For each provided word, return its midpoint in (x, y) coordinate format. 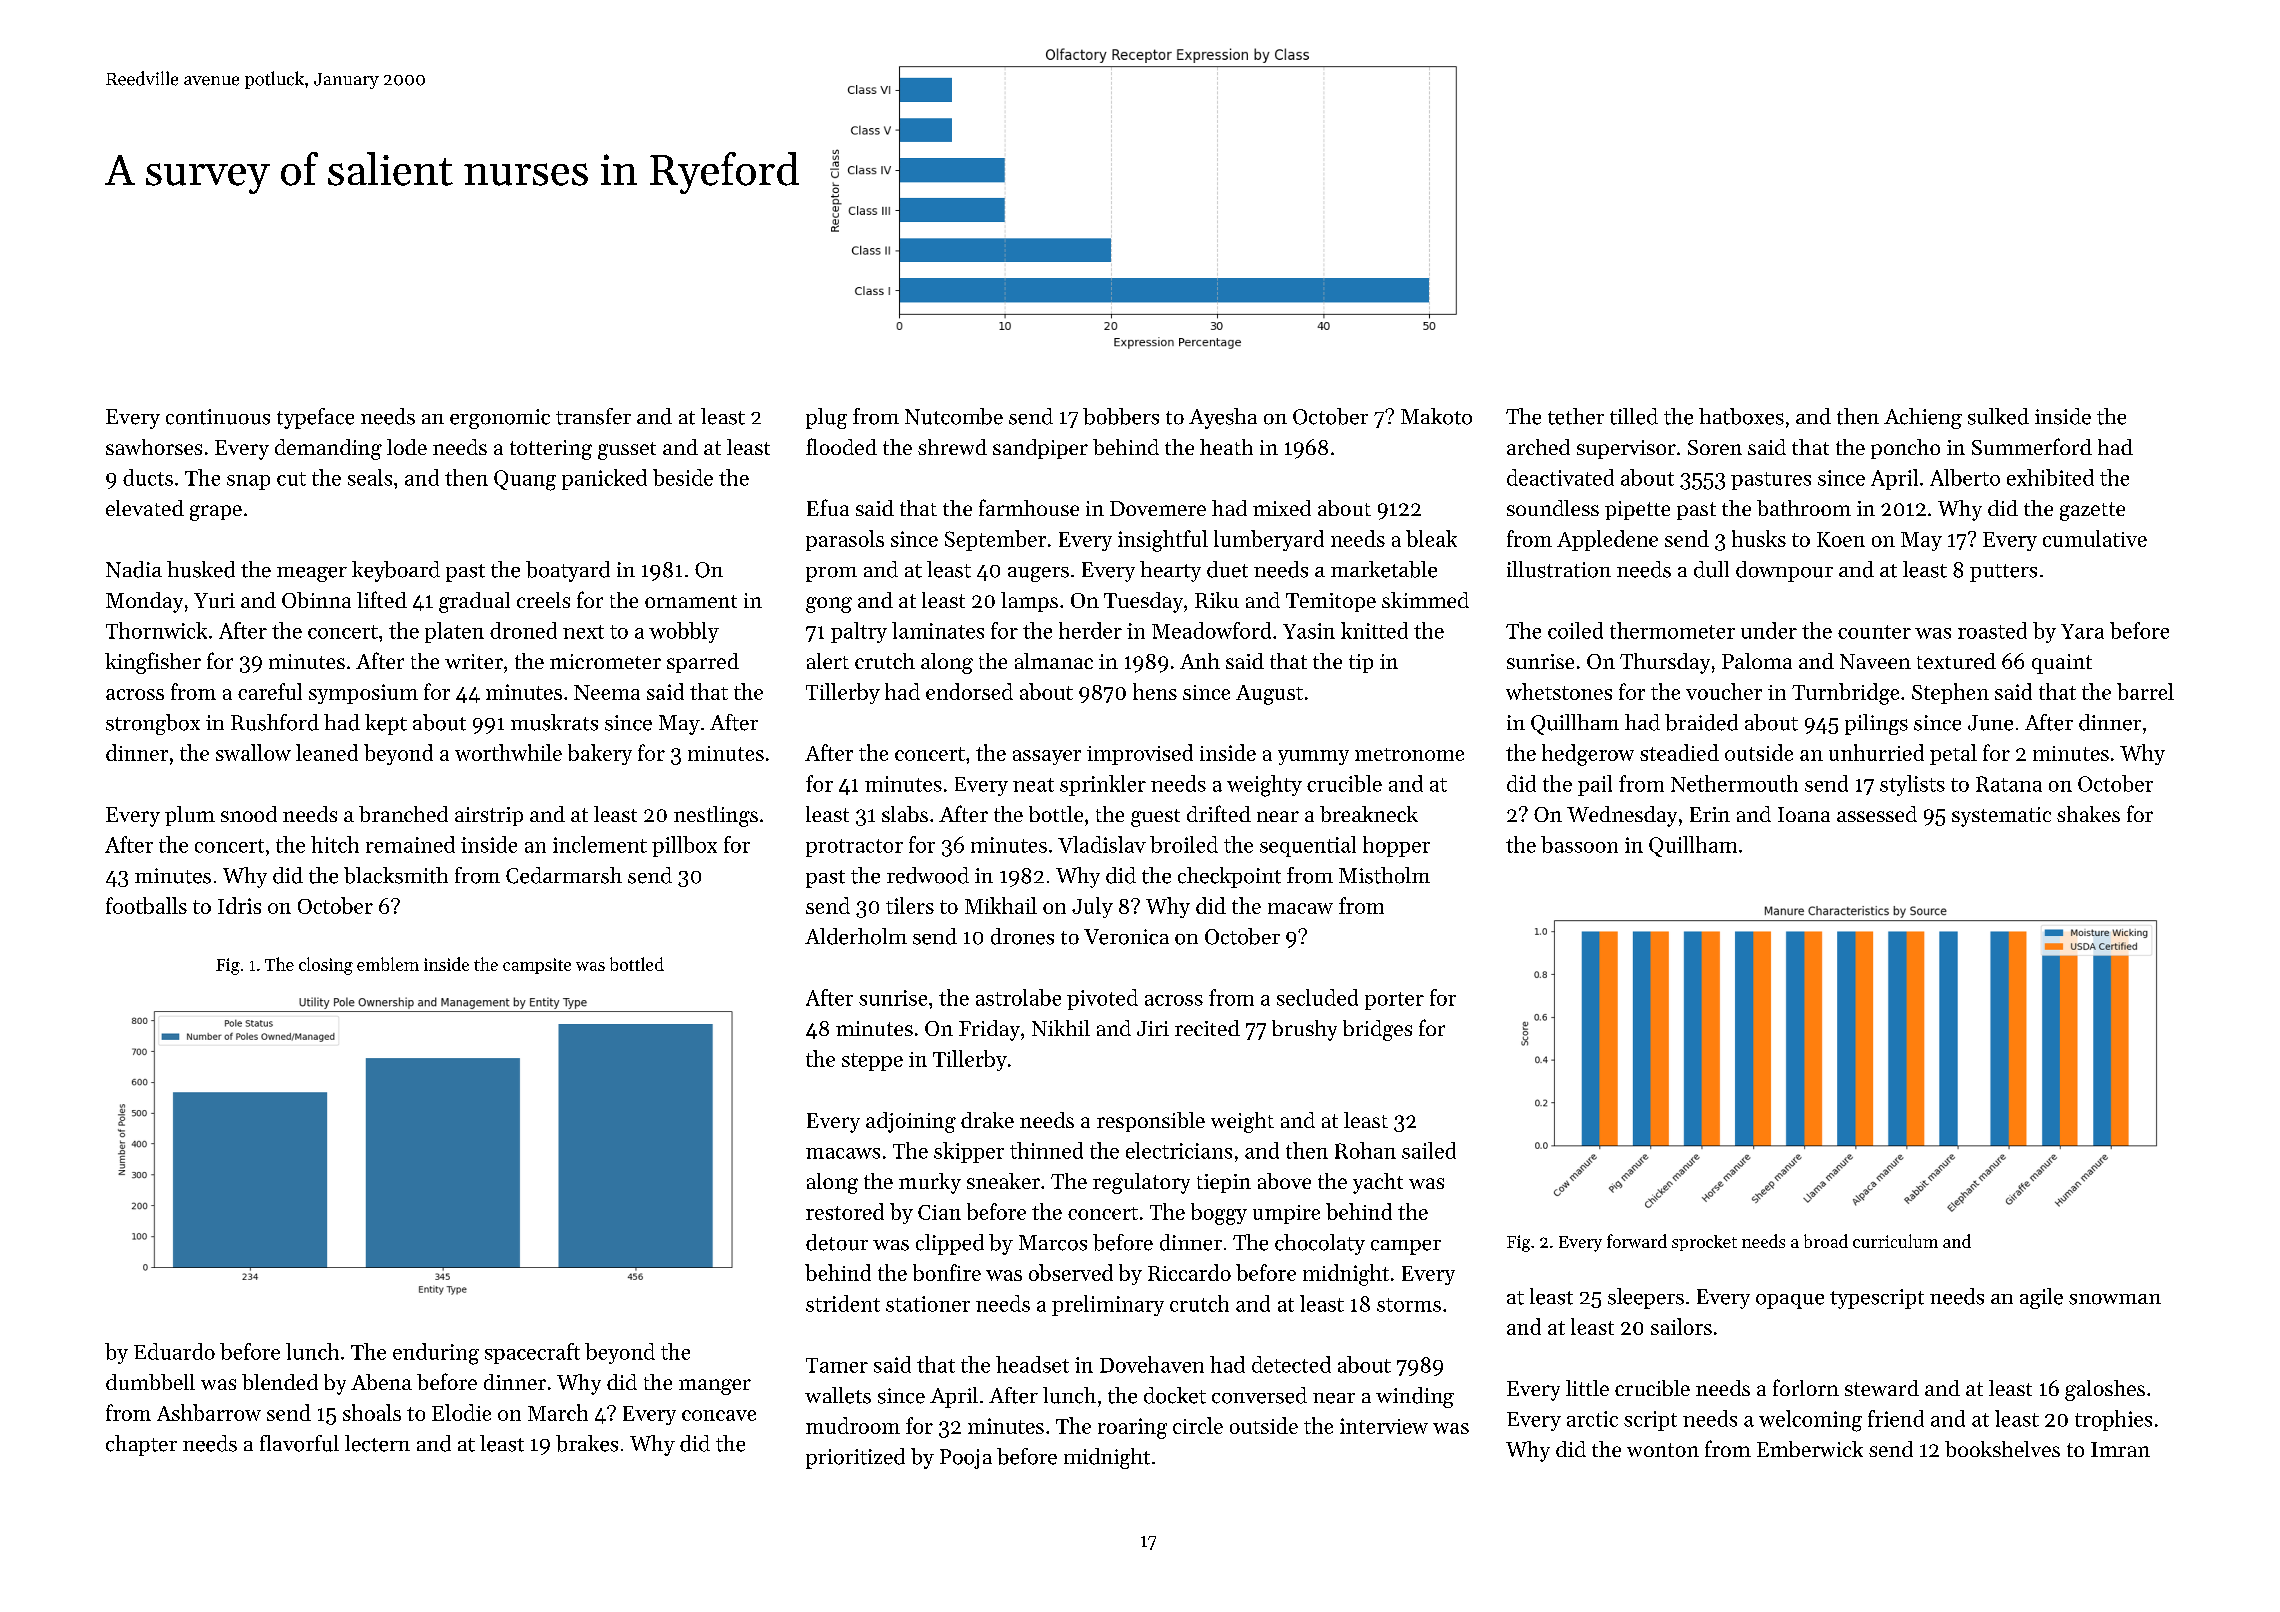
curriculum (1895, 1241)
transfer (593, 416)
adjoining (911, 1122)
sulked (1998, 416)
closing (326, 966)
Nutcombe (954, 416)
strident (843, 1303)
